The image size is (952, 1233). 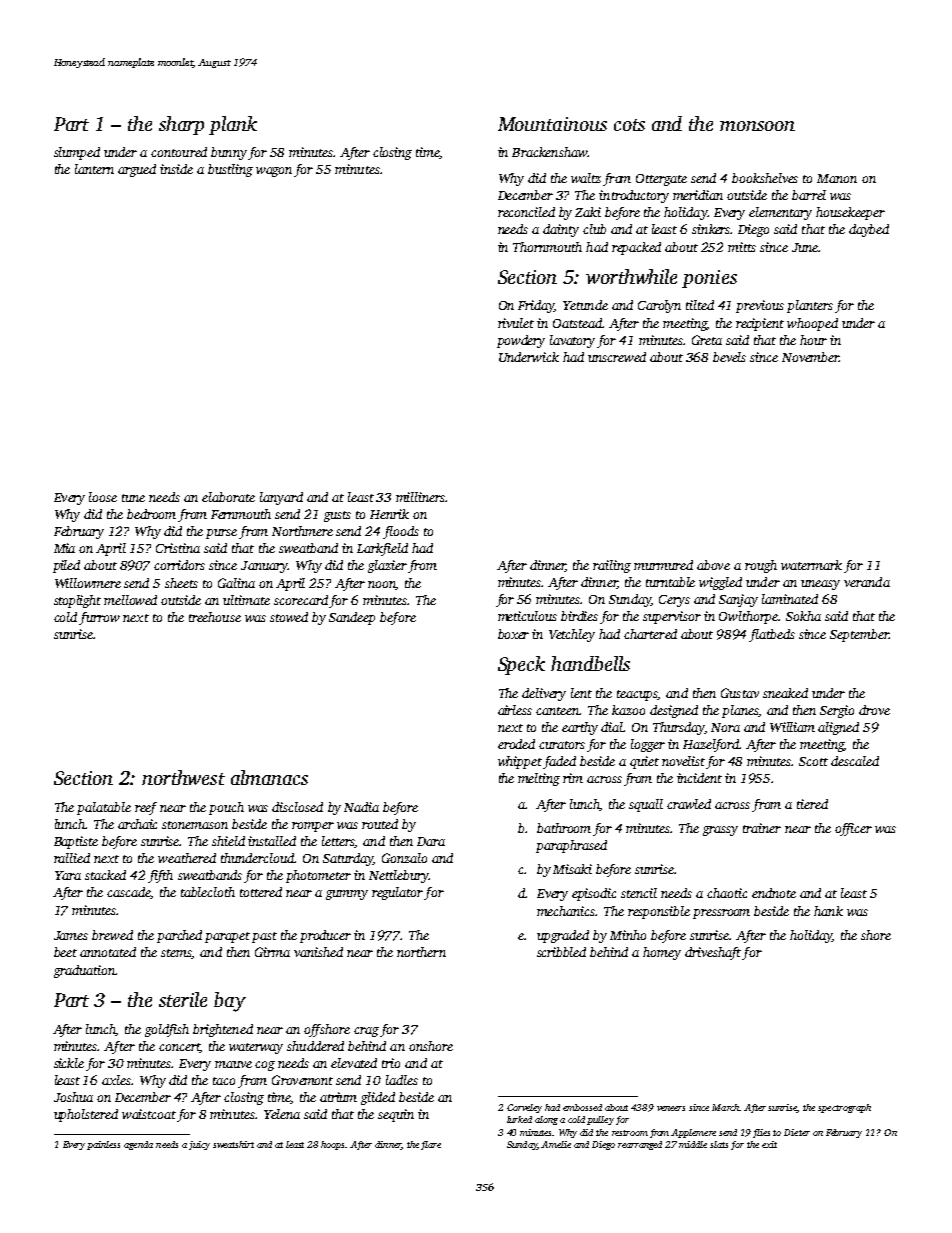 I want to click on meticulous, so click(x=527, y=616).
